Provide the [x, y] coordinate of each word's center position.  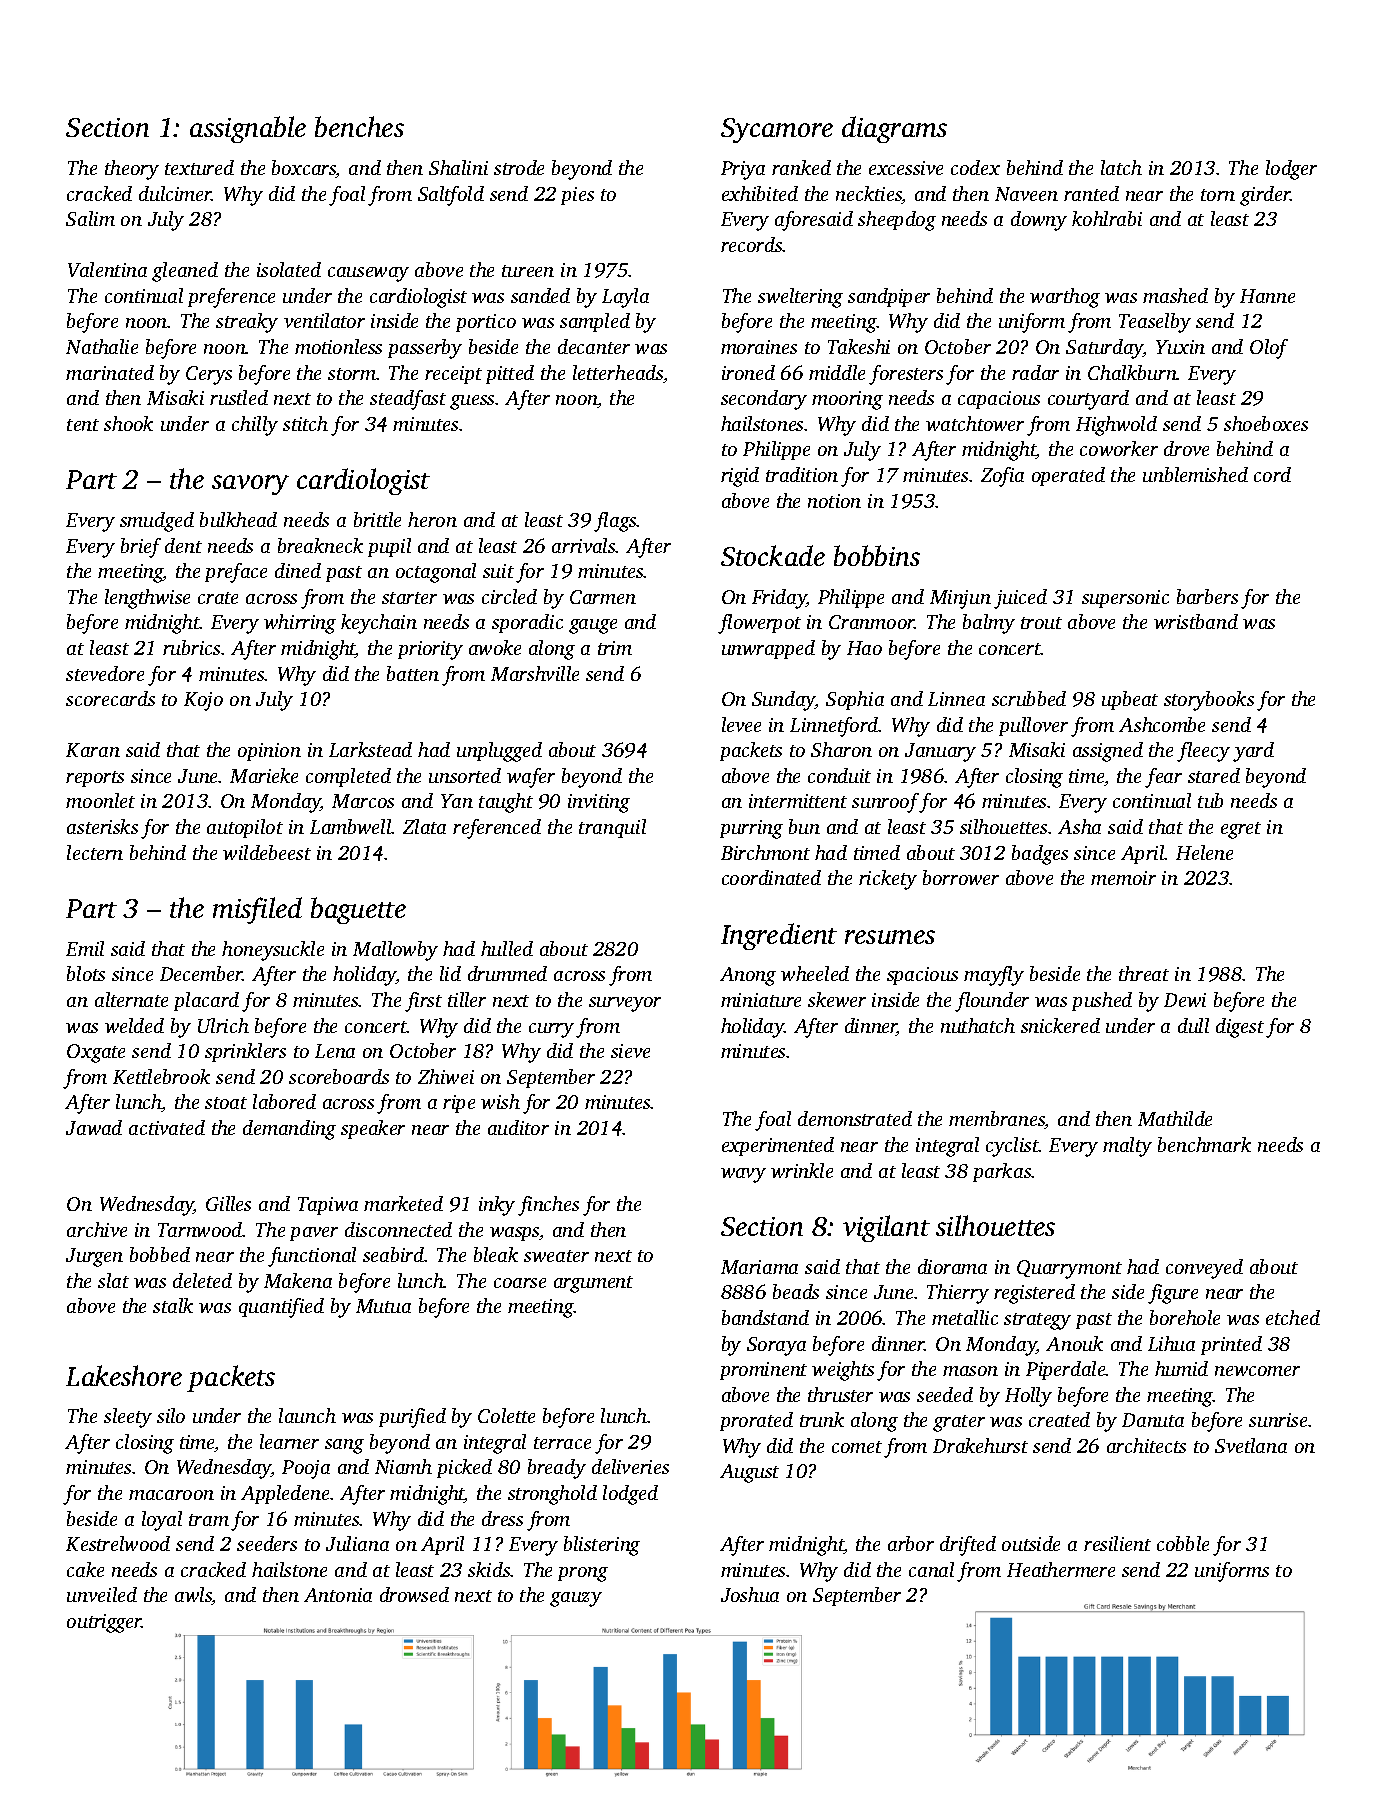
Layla [625, 298]
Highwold [1116, 426]
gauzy [576, 1599]
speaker [373, 1129]
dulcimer [175, 193]
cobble [1183, 1543]
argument [593, 1284]
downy [1039, 221]
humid [1181, 1368]
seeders [267, 1543]
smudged [157, 522]
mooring [847, 400]
